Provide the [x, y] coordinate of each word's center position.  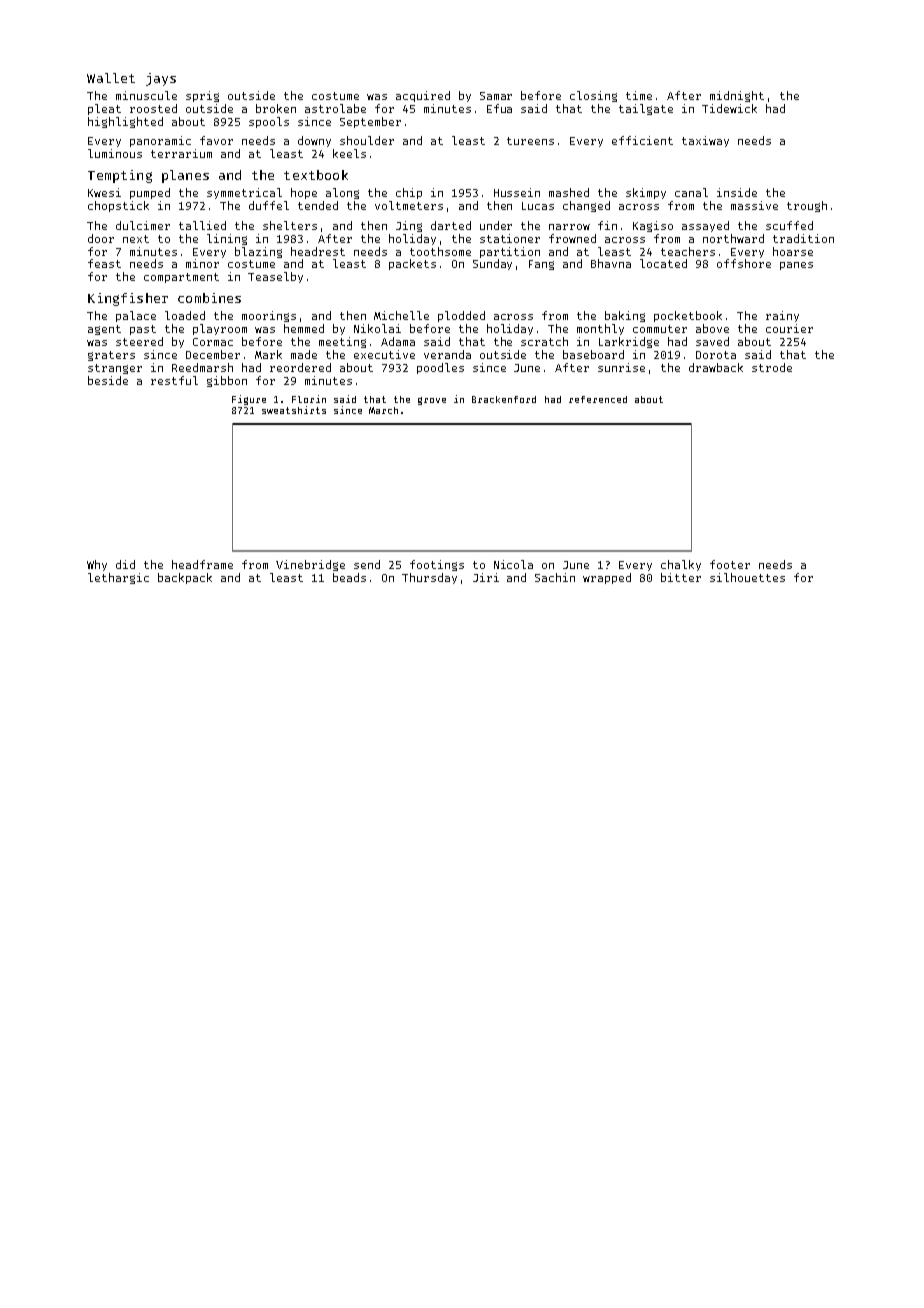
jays [161, 79]
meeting [342, 342]
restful [174, 380]
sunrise [621, 367]
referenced [598, 399]
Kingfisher [128, 299]
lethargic [118, 578]
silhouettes [747, 577]
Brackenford [504, 399]
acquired [423, 96]
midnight [737, 96]
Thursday [429, 578]
